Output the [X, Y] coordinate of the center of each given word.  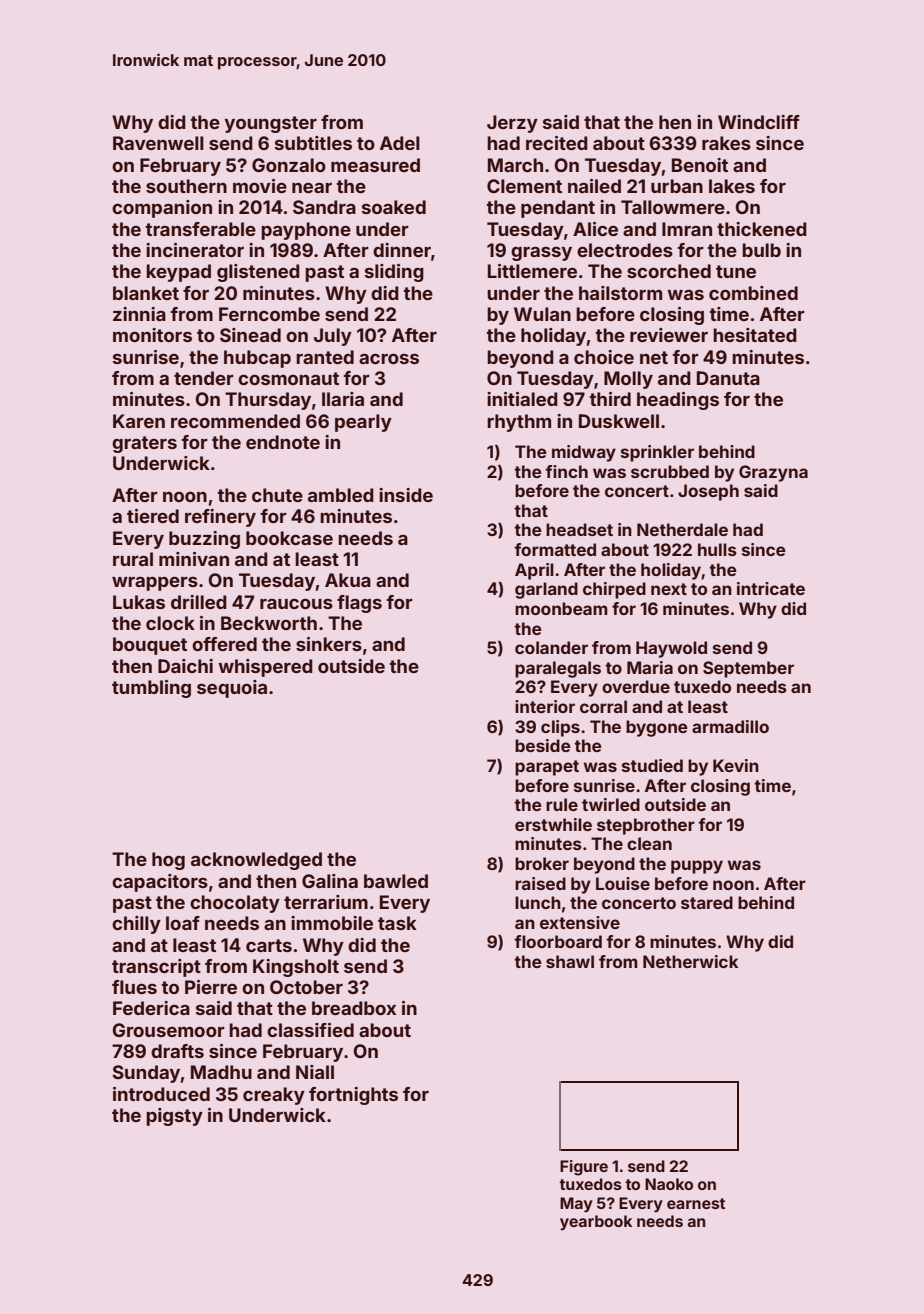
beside [543, 745]
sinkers [329, 644]
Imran [687, 229]
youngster [270, 124]
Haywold [671, 649]
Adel [400, 143]
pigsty [174, 1117]
